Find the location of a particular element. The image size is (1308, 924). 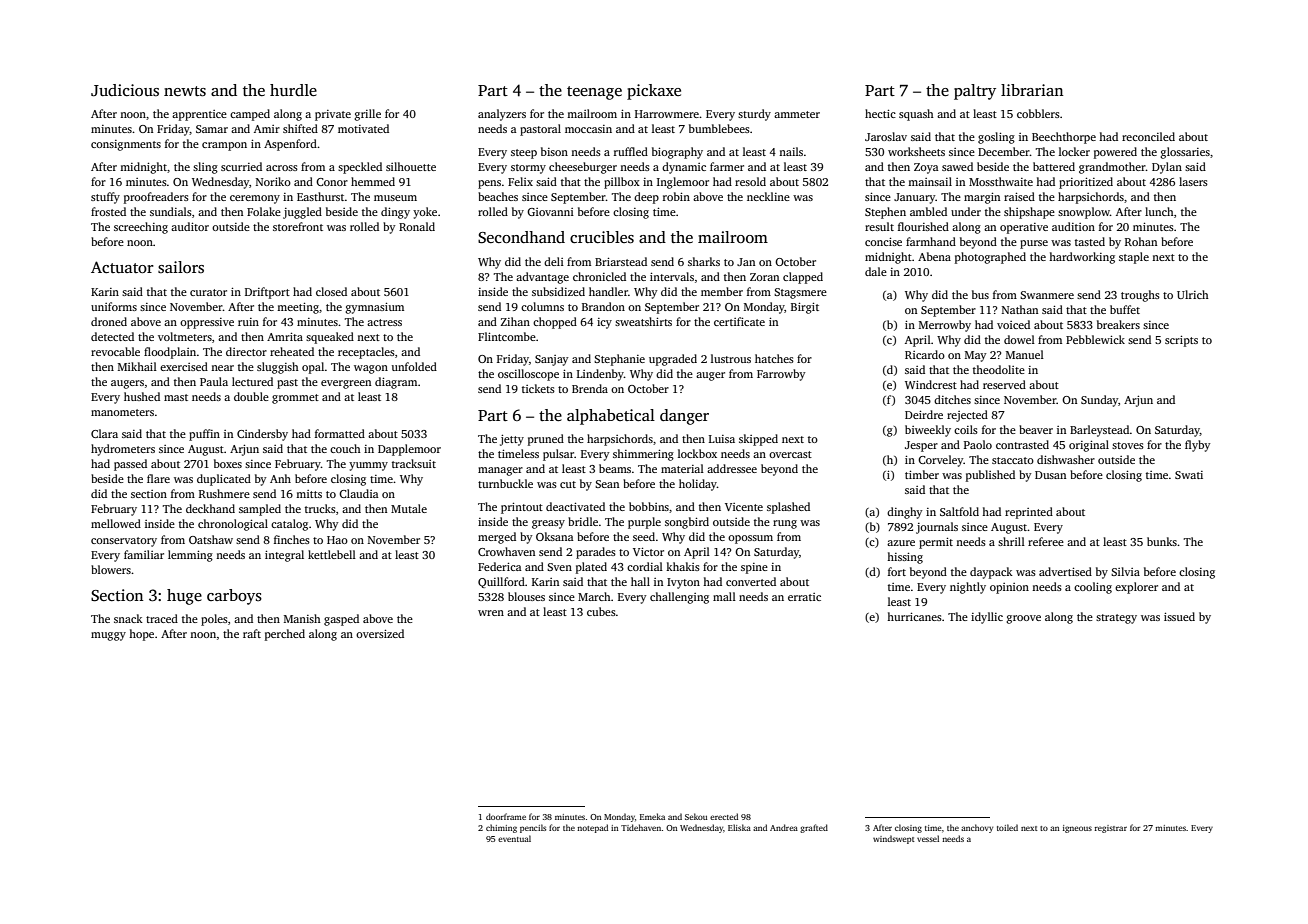

muggy is located at coordinates (108, 636).
